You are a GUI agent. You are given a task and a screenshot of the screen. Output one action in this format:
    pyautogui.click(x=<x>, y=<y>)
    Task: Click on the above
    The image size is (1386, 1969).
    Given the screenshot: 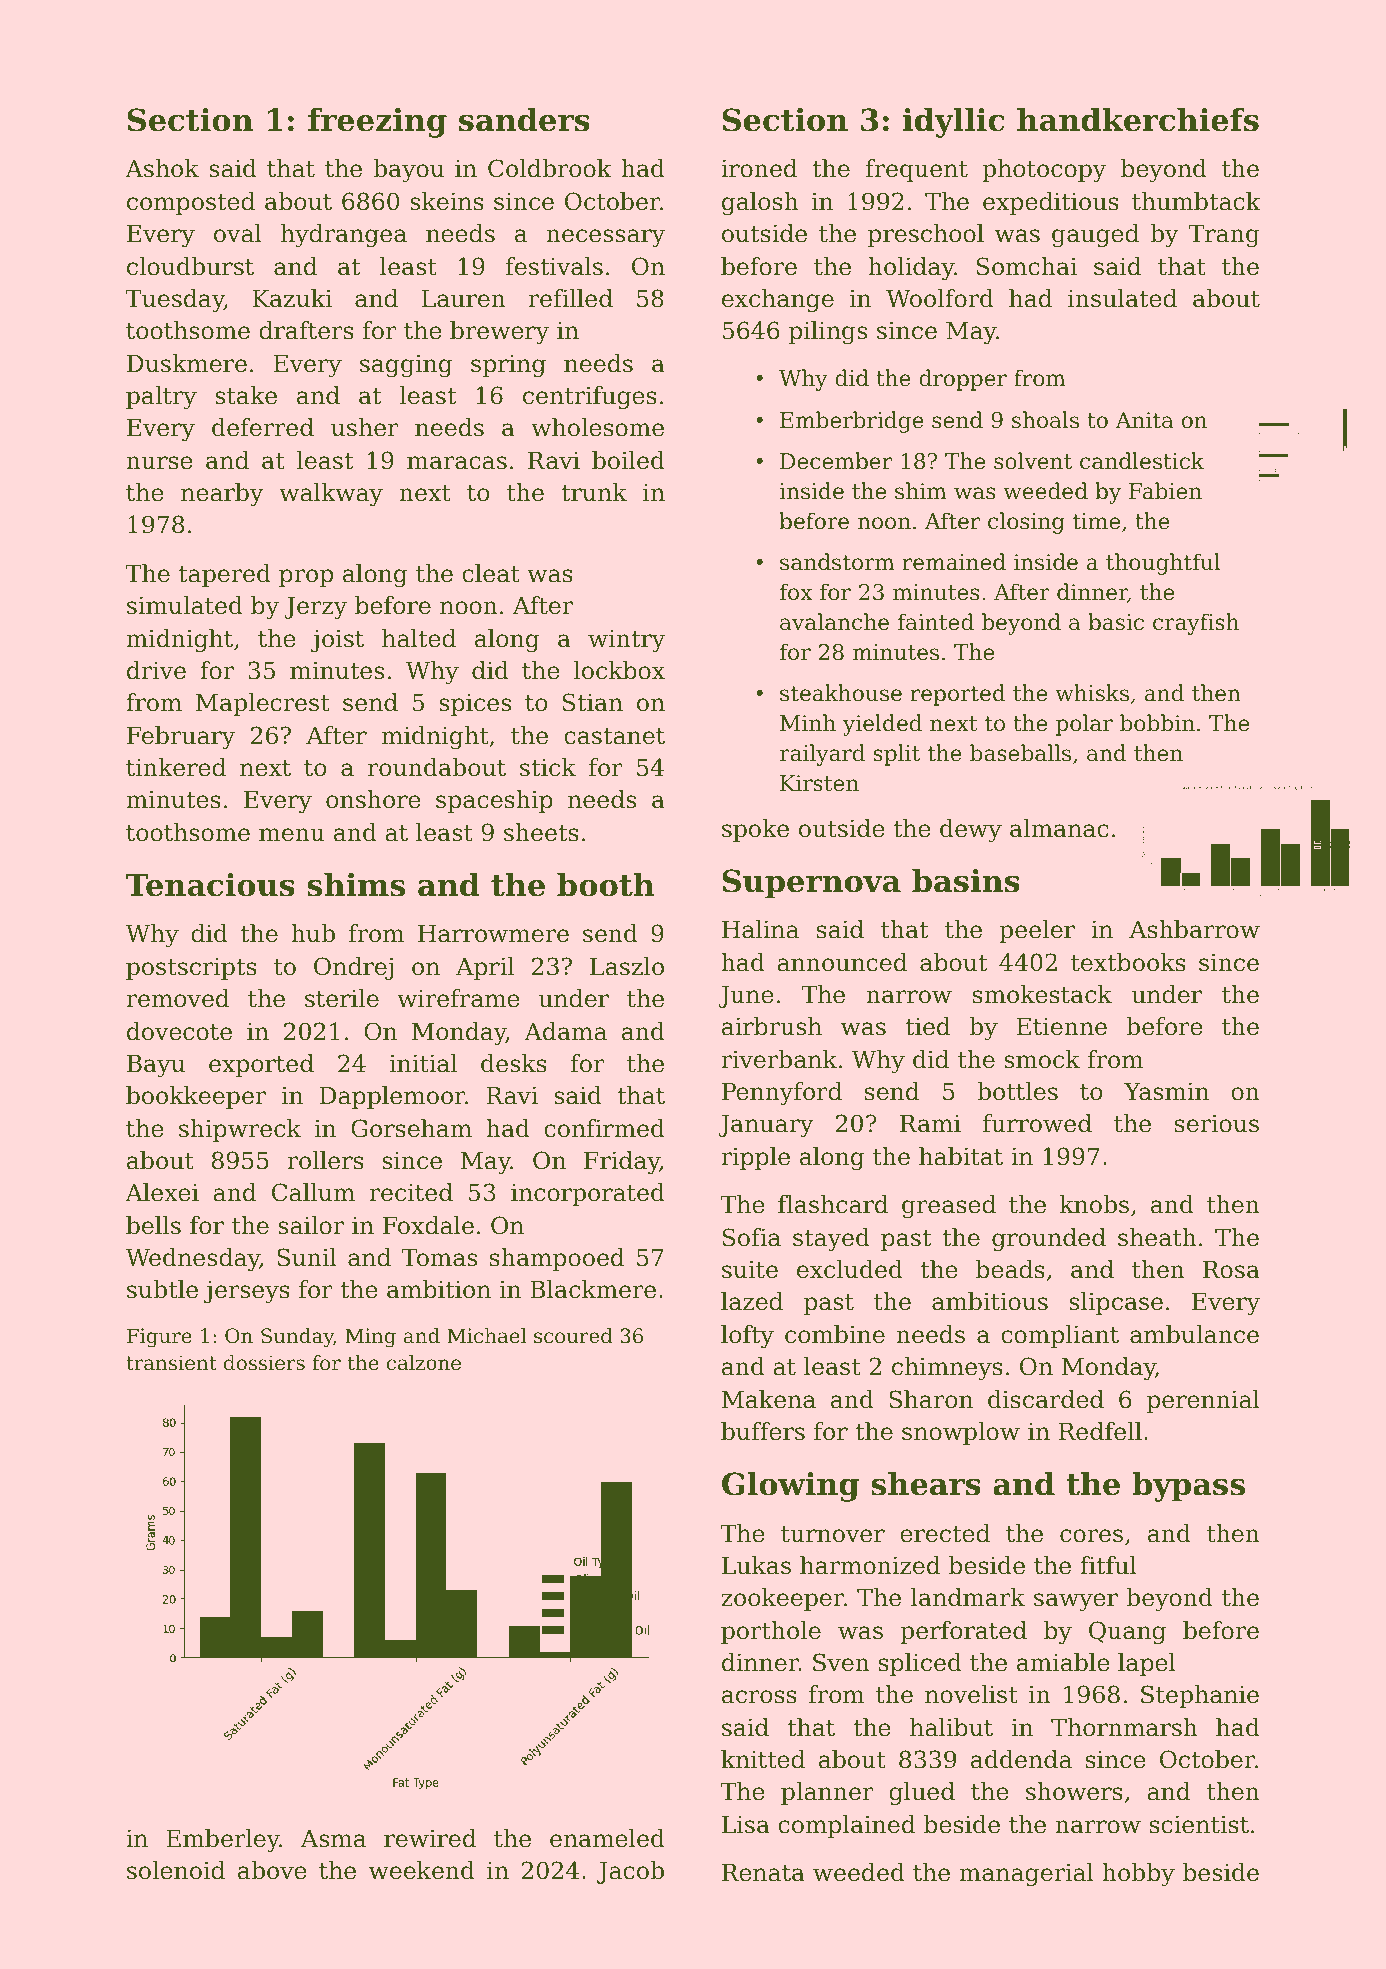 What is the action you would take?
    pyautogui.click(x=272, y=1870)
